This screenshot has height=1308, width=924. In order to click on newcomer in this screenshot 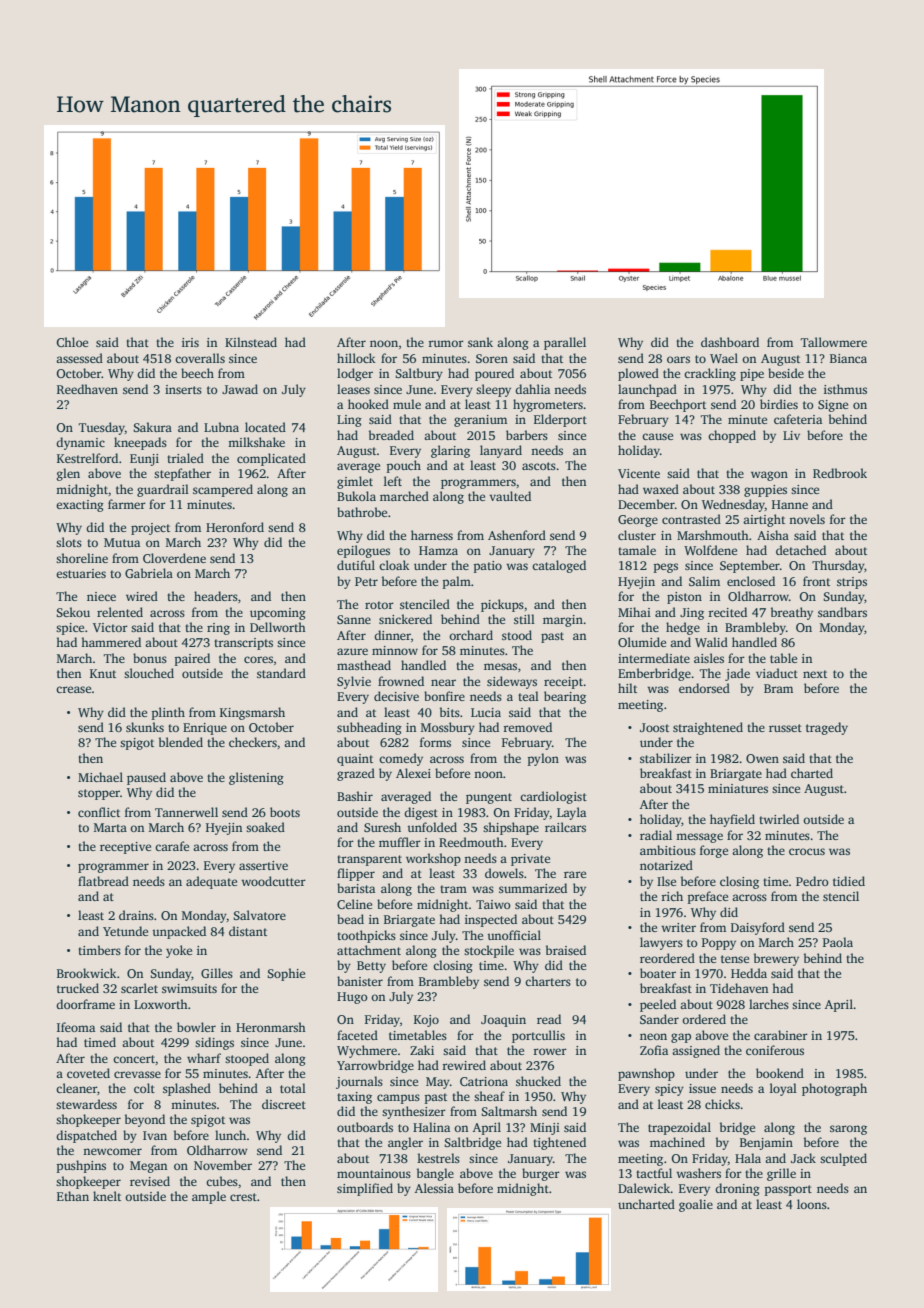, I will do `click(112, 1151)`.
